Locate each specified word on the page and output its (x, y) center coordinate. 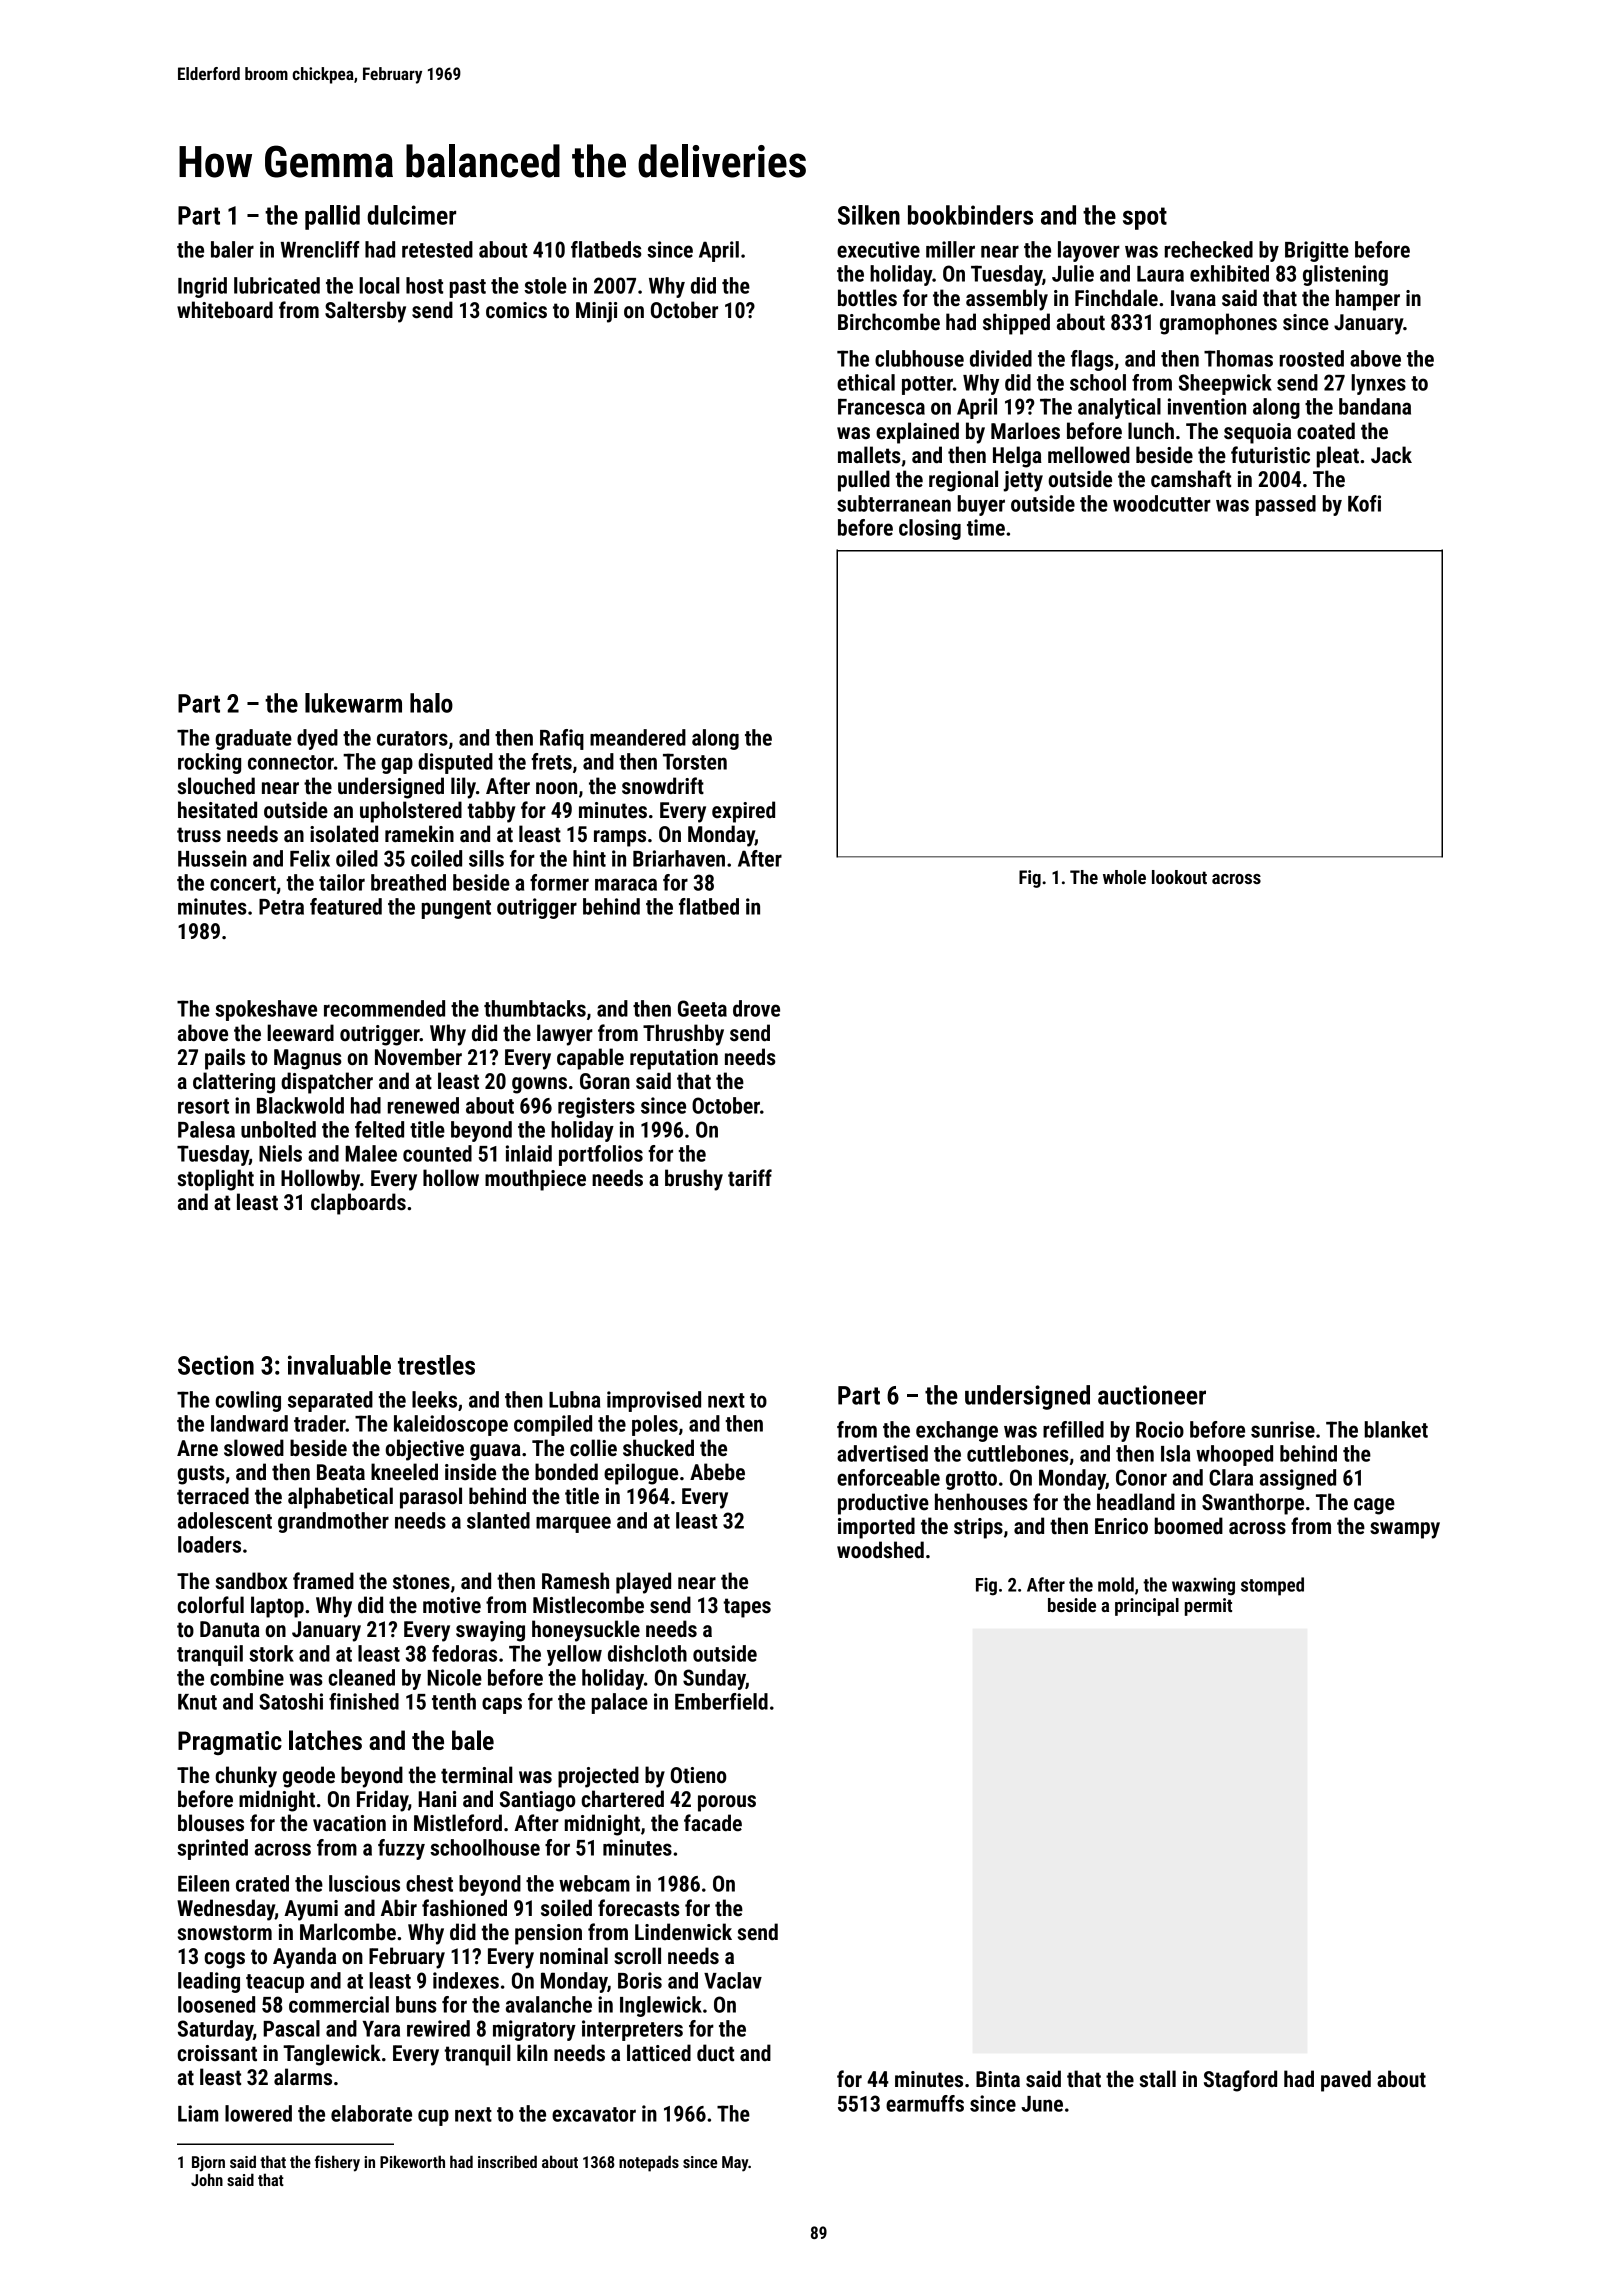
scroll (637, 1956)
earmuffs (925, 2103)
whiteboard (225, 310)
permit (1208, 1607)
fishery (337, 2163)
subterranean (894, 503)
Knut (197, 1702)
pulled (864, 481)
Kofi (1364, 503)
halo (431, 703)
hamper (1368, 300)
